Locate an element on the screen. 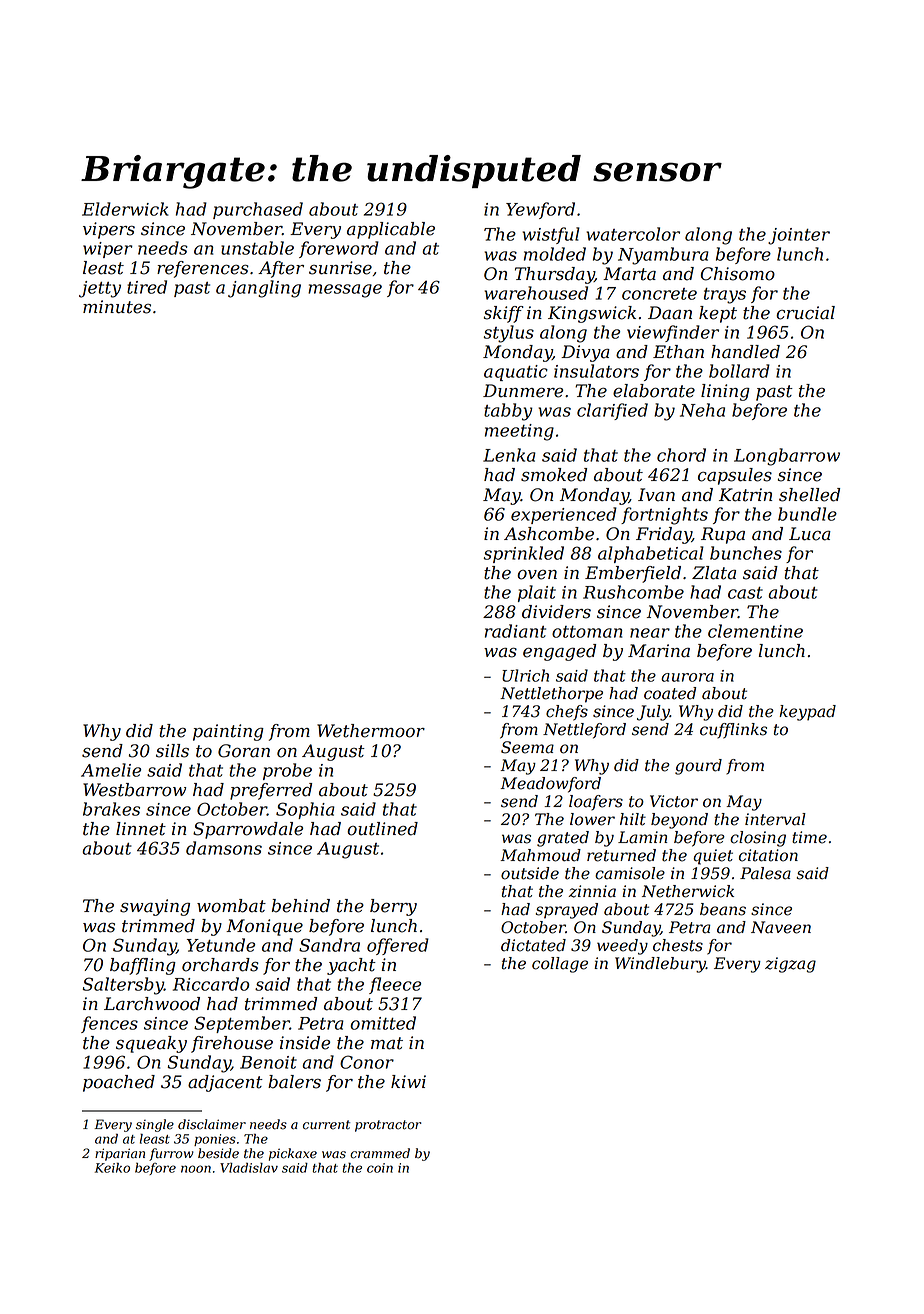 The width and height of the screenshot is (924, 1314). crucial is located at coordinates (805, 313).
